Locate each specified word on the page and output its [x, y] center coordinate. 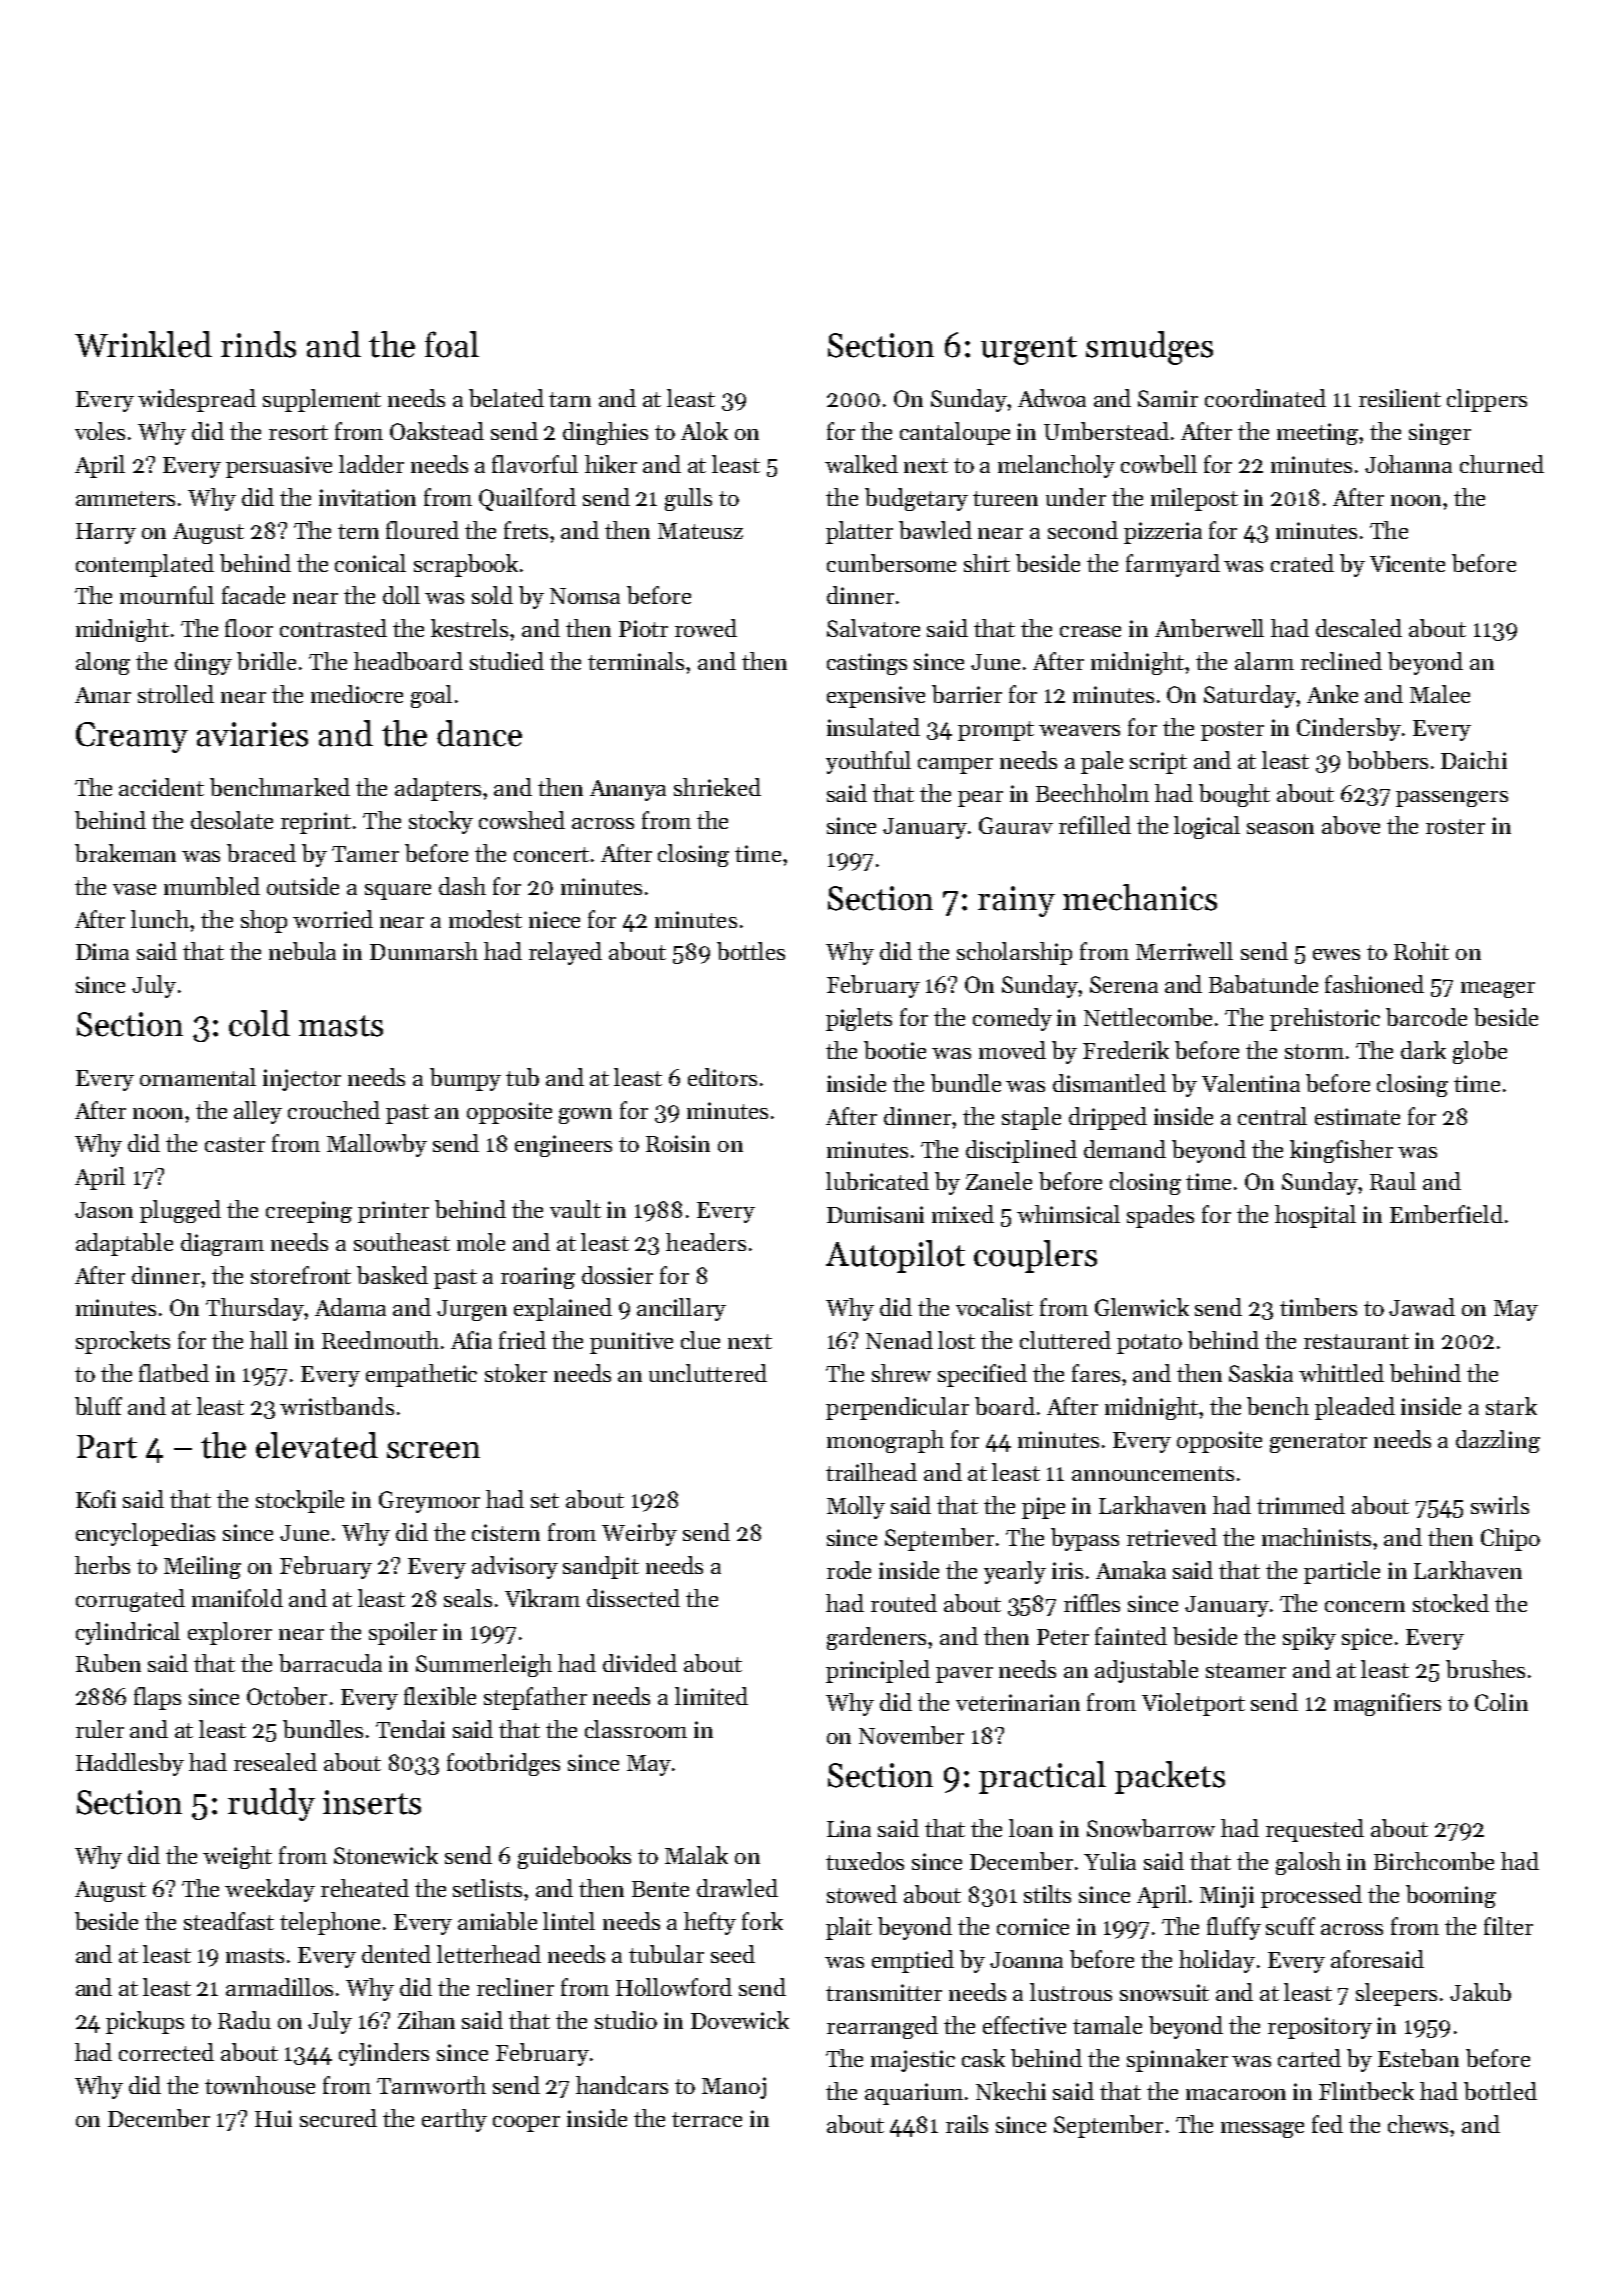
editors [722, 1077]
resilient [1400, 398]
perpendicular [897, 1408]
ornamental [198, 1077]
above [1351, 825]
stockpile [300, 1501]
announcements [1153, 1473]
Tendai [410, 1729]
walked [861, 464]
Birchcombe [1434, 1861]
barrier [967, 694]
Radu [244, 2020]
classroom [636, 1729]
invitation [367, 497]
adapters [438, 789]
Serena [1124, 984]
